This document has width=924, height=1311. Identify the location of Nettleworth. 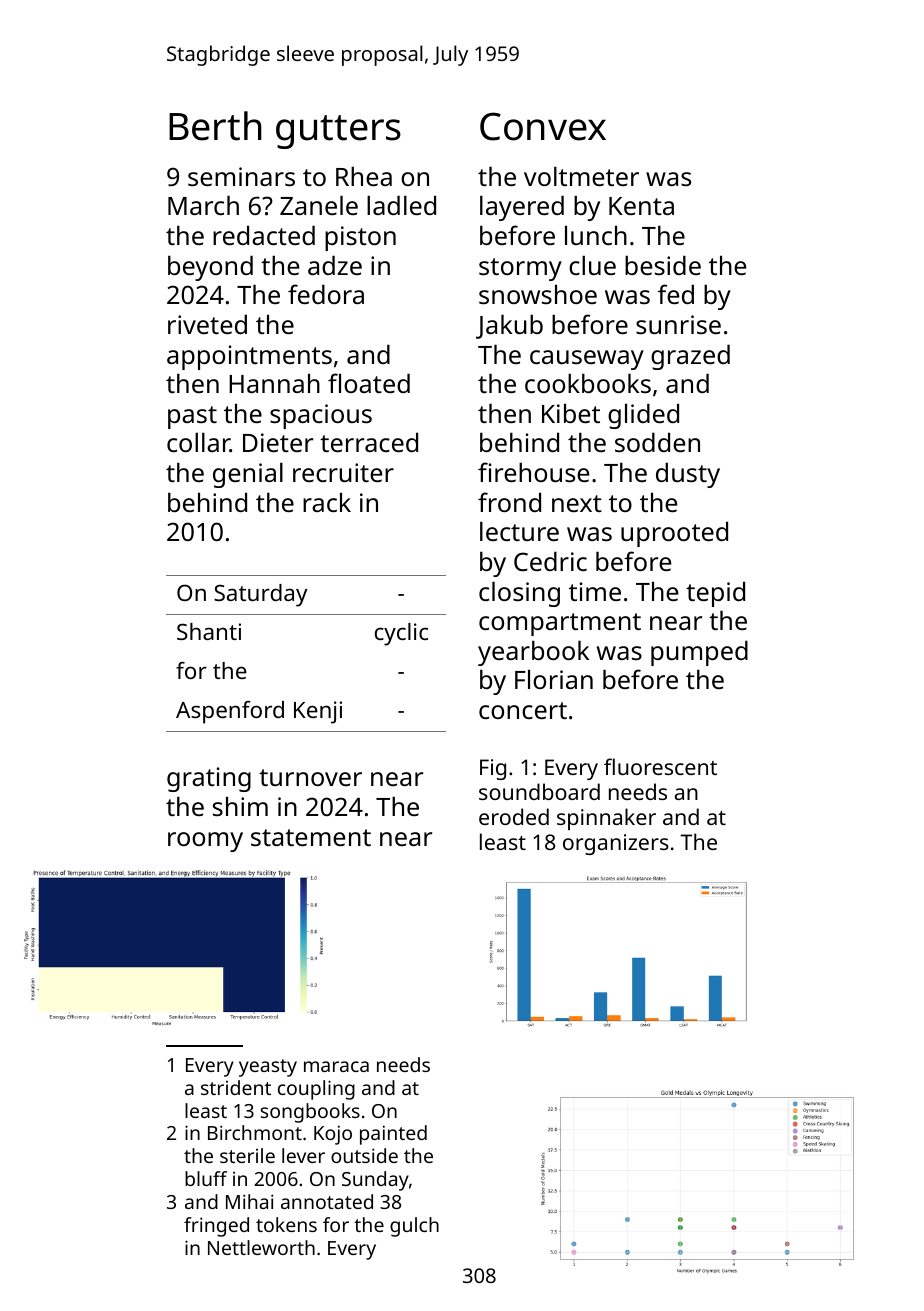
(261, 1247).
